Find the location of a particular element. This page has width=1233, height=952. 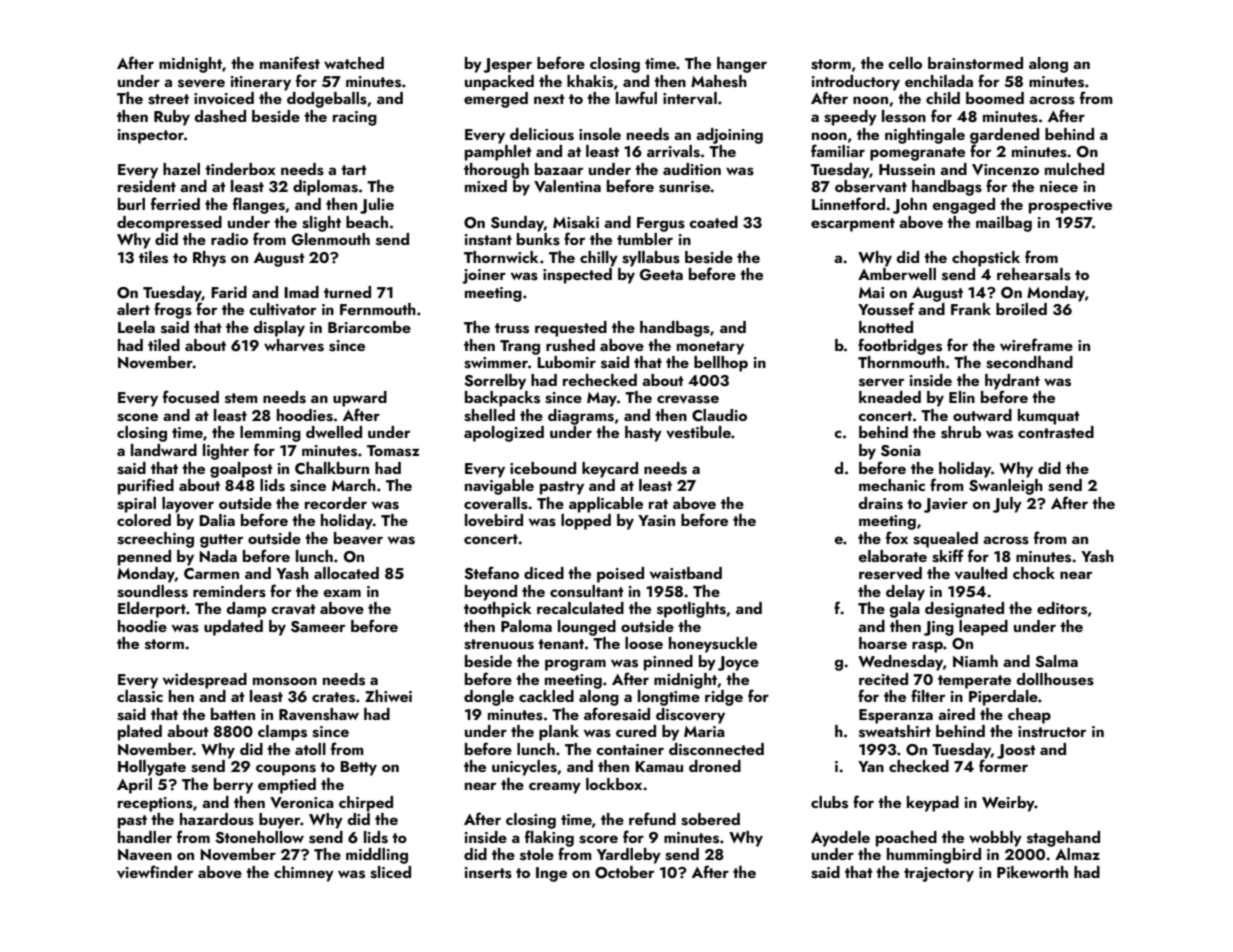

turned is located at coordinates (347, 292).
